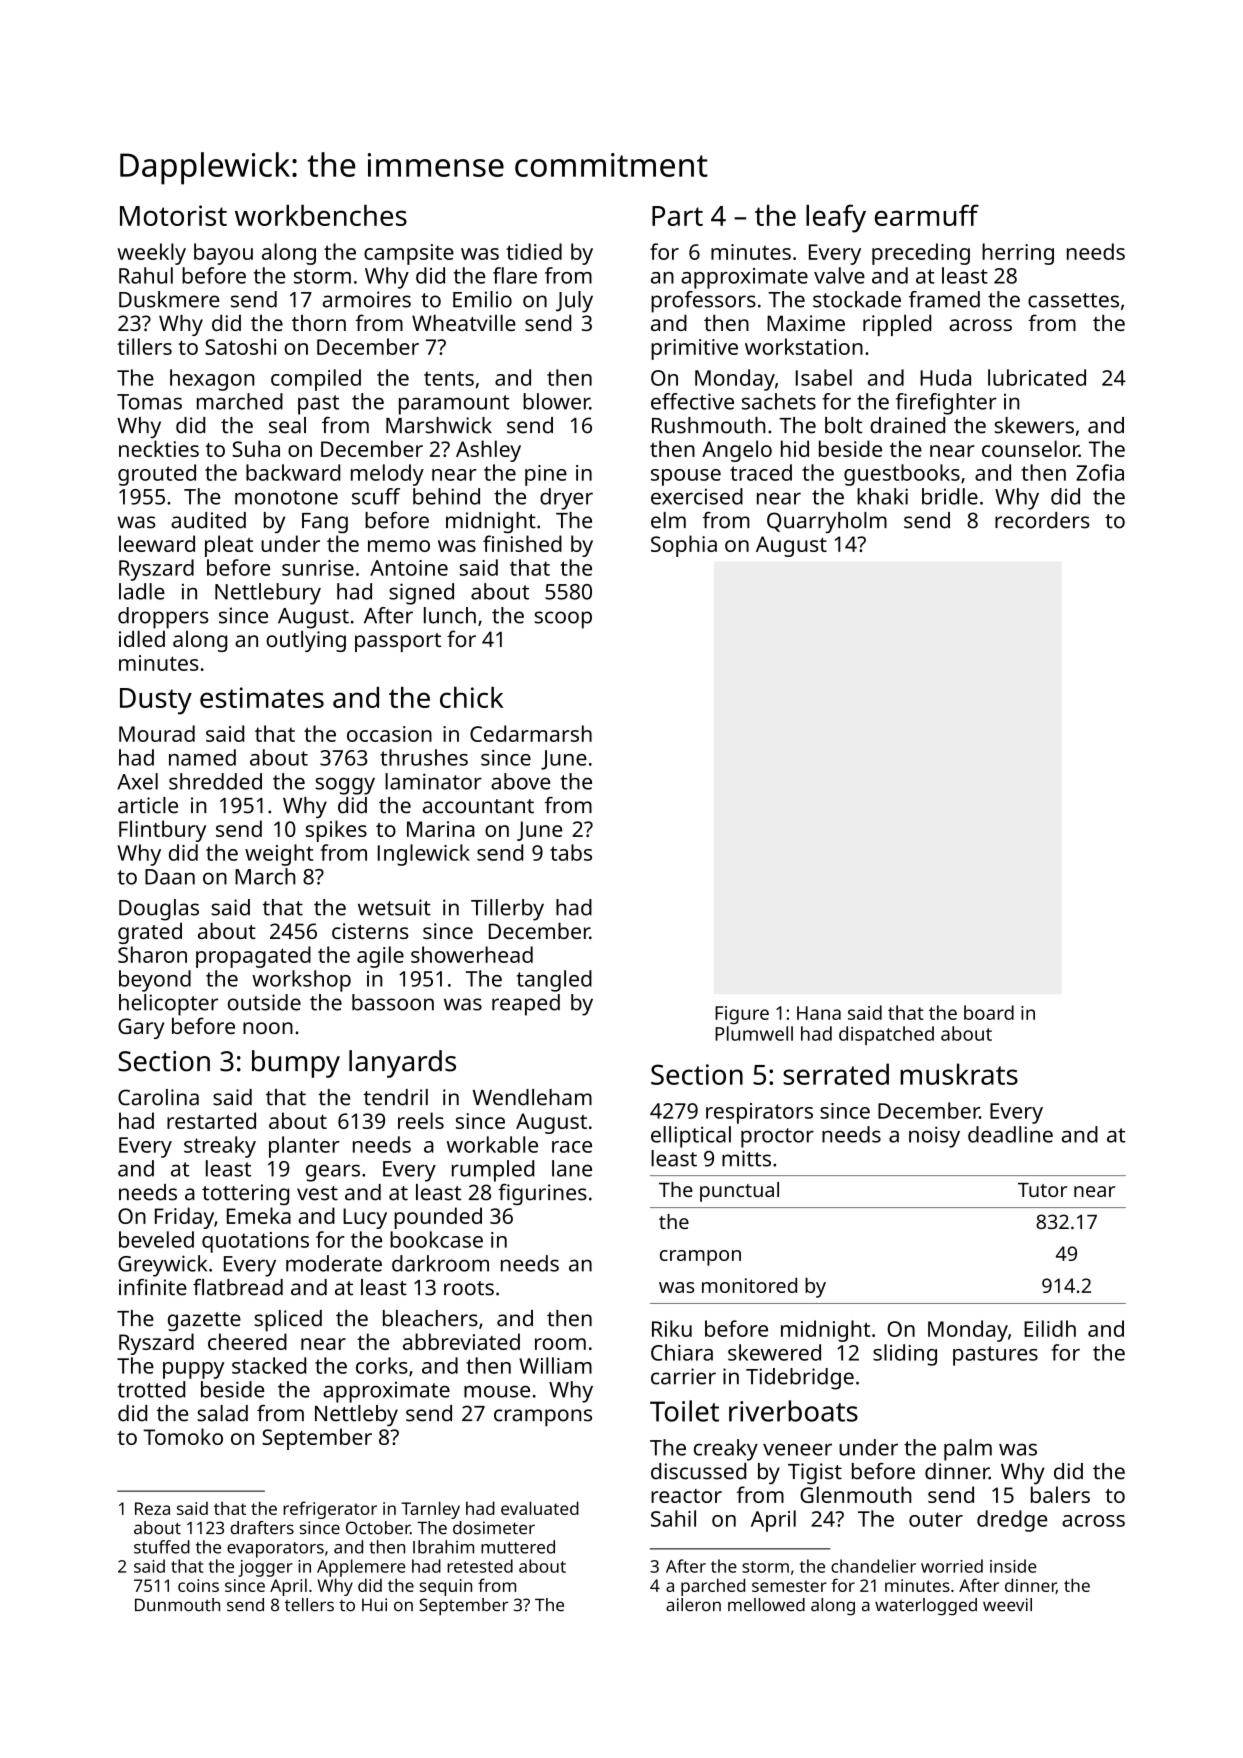  What do you see at coordinates (927, 215) in the screenshot?
I see `earmuff` at bounding box center [927, 215].
